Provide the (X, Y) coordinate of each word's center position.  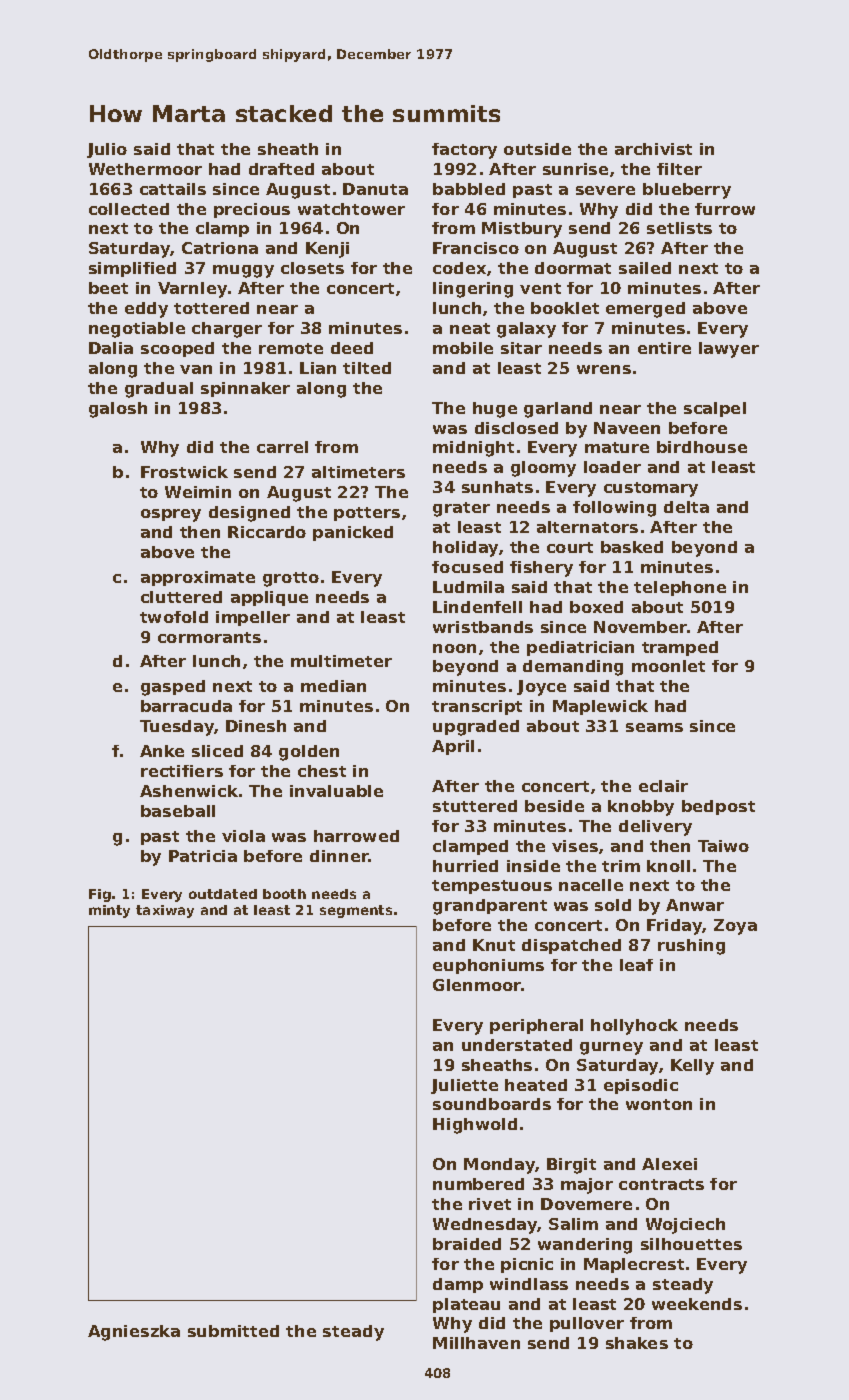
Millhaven (476, 1343)
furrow (725, 209)
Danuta (375, 189)
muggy (243, 271)
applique (269, 598)
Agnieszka (134, 1333)
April (453, 747)
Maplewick (600, 707)
